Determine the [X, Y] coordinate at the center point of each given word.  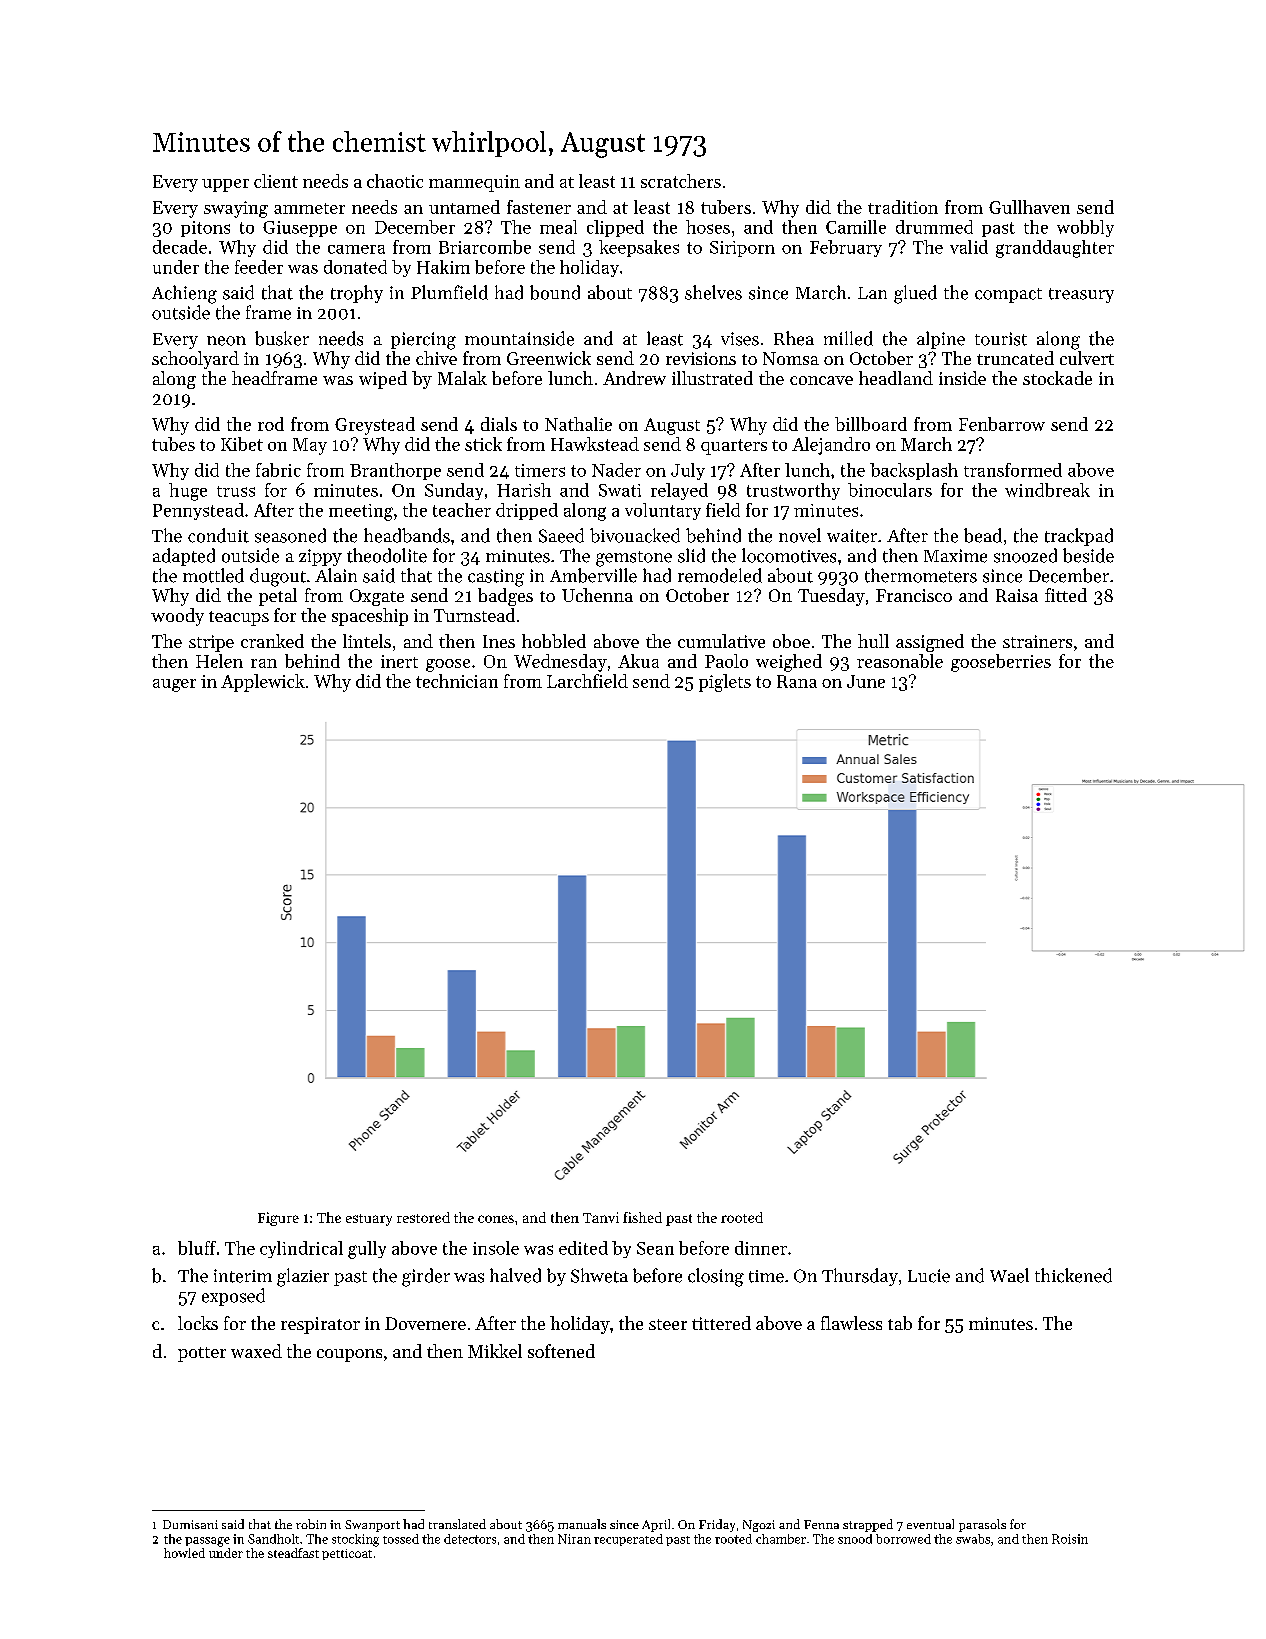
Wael [1009, 1275]
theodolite [387, 555]
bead [983, 535]
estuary [369, 1220]
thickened [1073, 1275]
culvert [1087, 358]
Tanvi [601, 1217]
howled [184, 1553]
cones [496, 1219]
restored [423, 1217]
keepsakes [639, 248]
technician [457, 681]
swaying [236, 209]
